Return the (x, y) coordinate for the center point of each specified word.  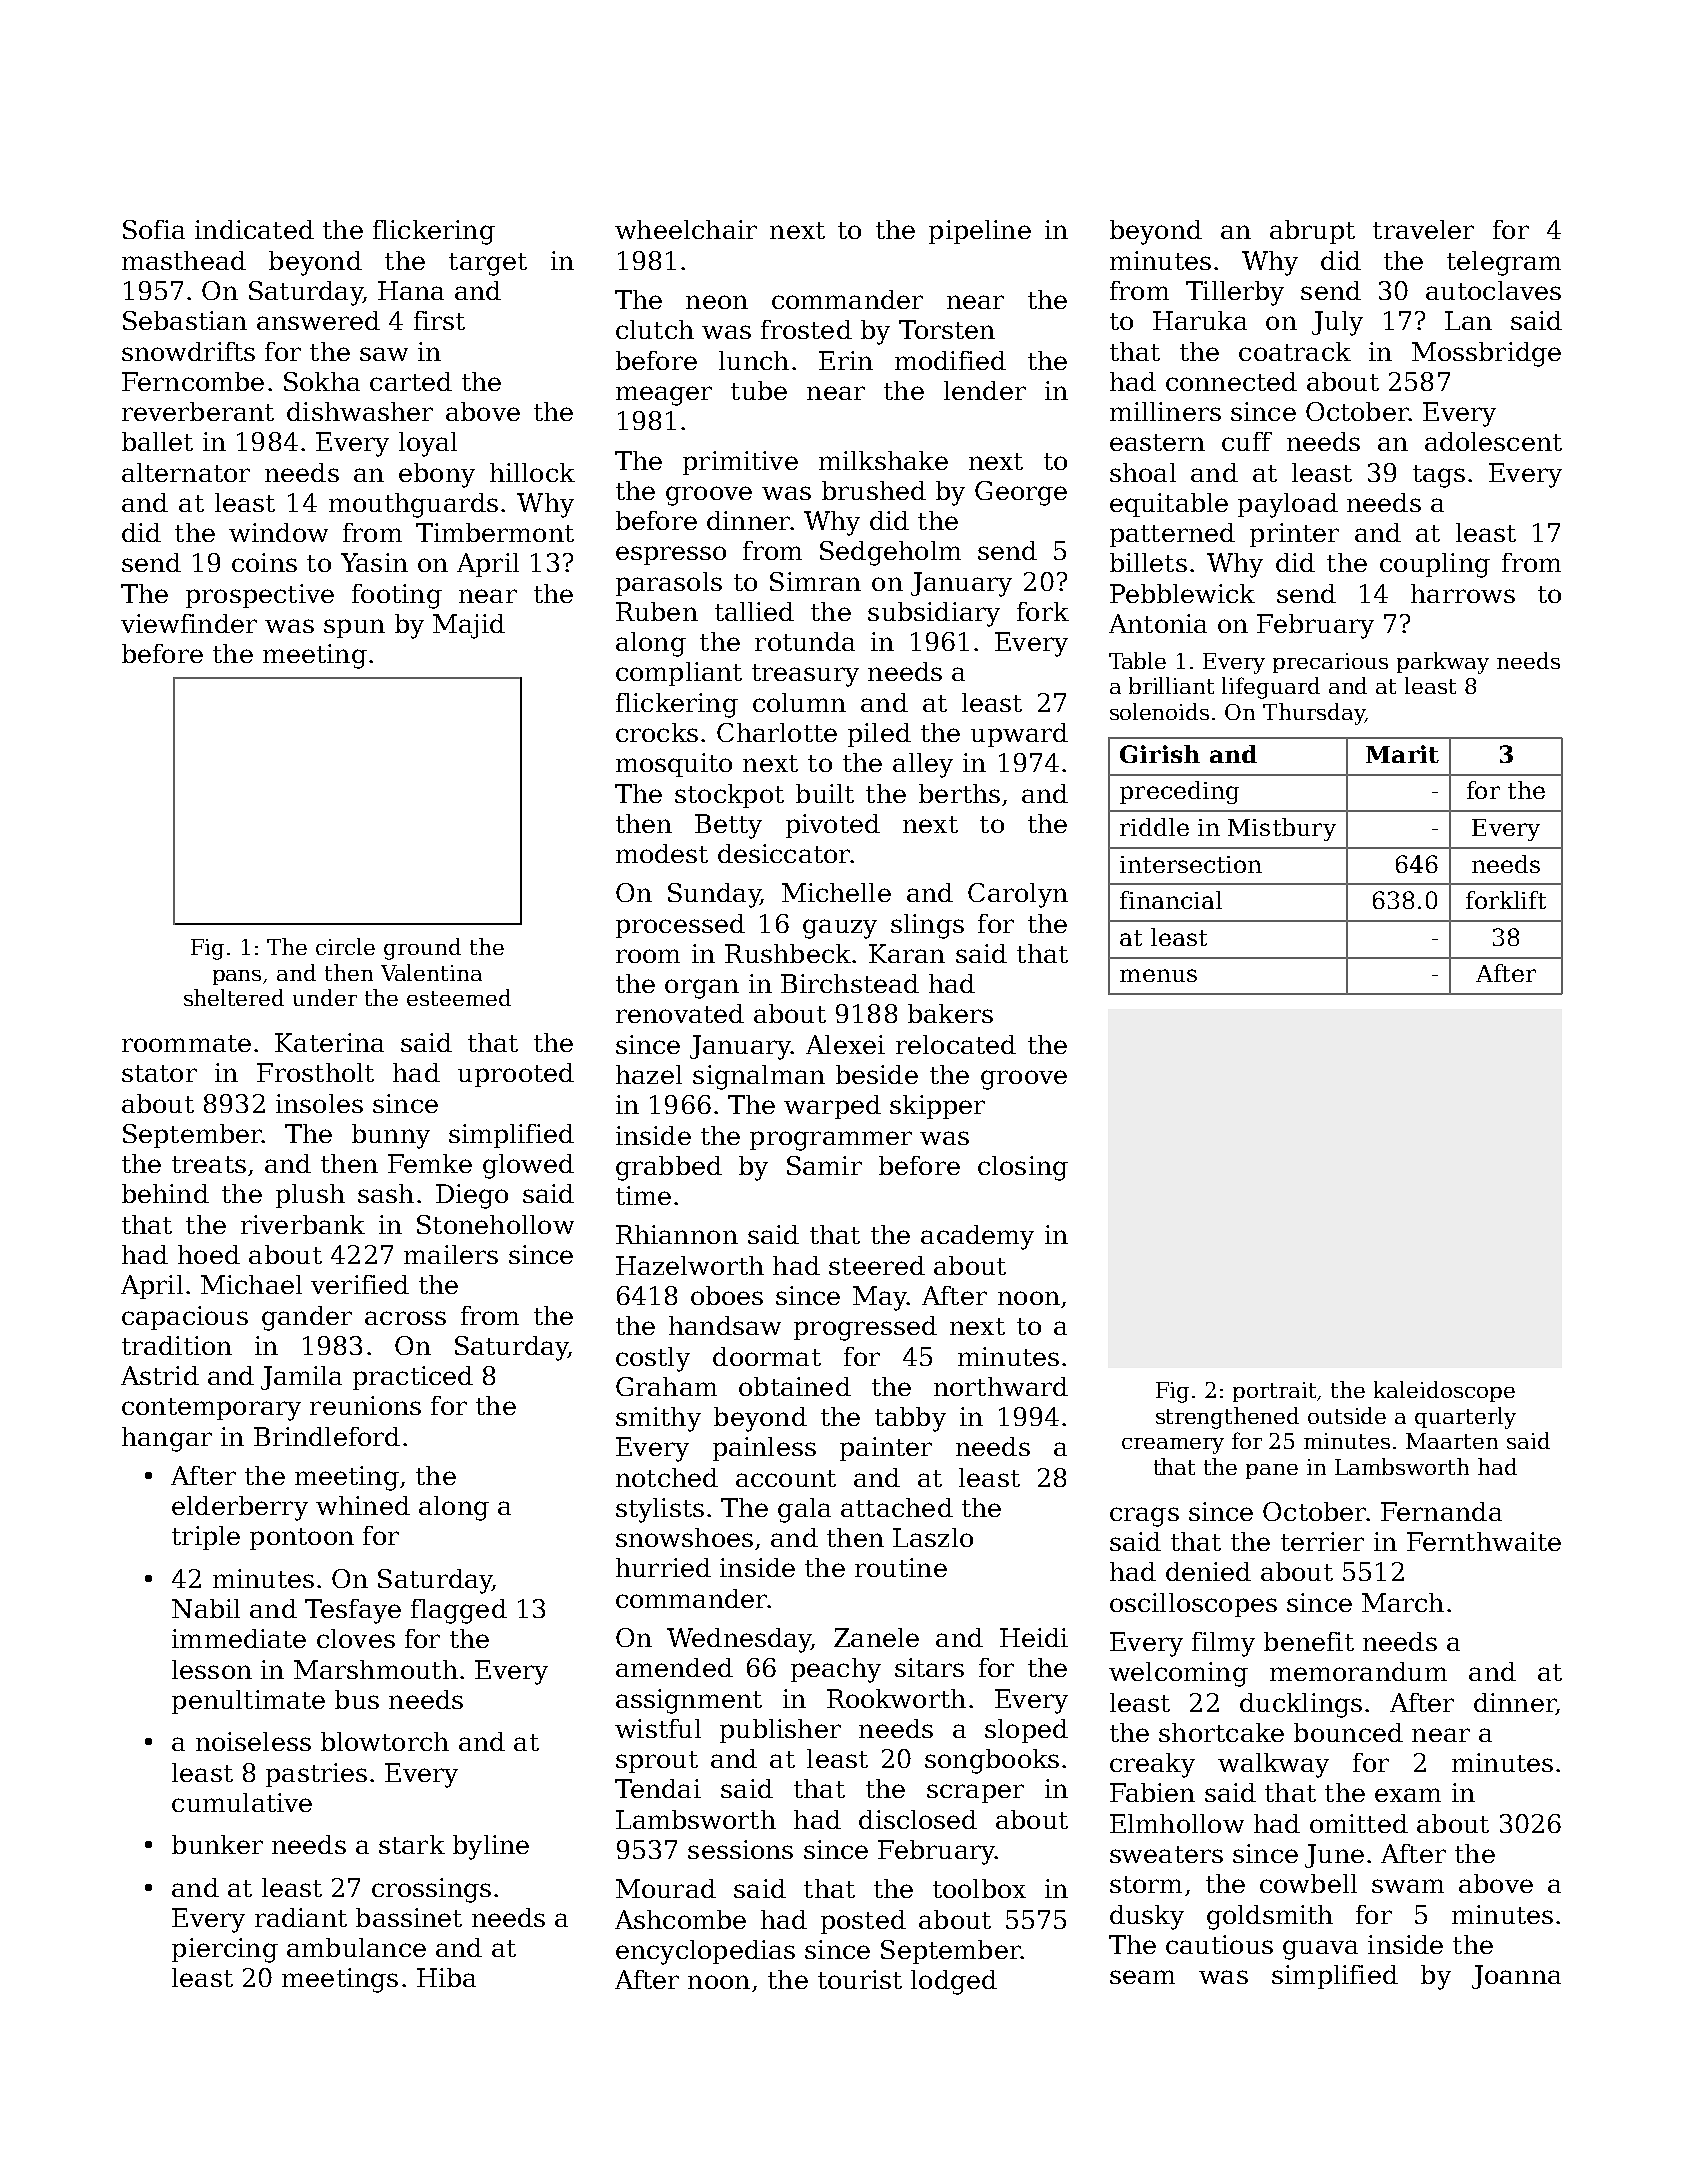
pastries (316, 1775)
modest (662, 853)
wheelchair (686, 229)
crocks (657, 732)
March (1403, 1602)
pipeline (980, 232)
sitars (929, 1667)
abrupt (1312, 232)
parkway (1443, 663)
